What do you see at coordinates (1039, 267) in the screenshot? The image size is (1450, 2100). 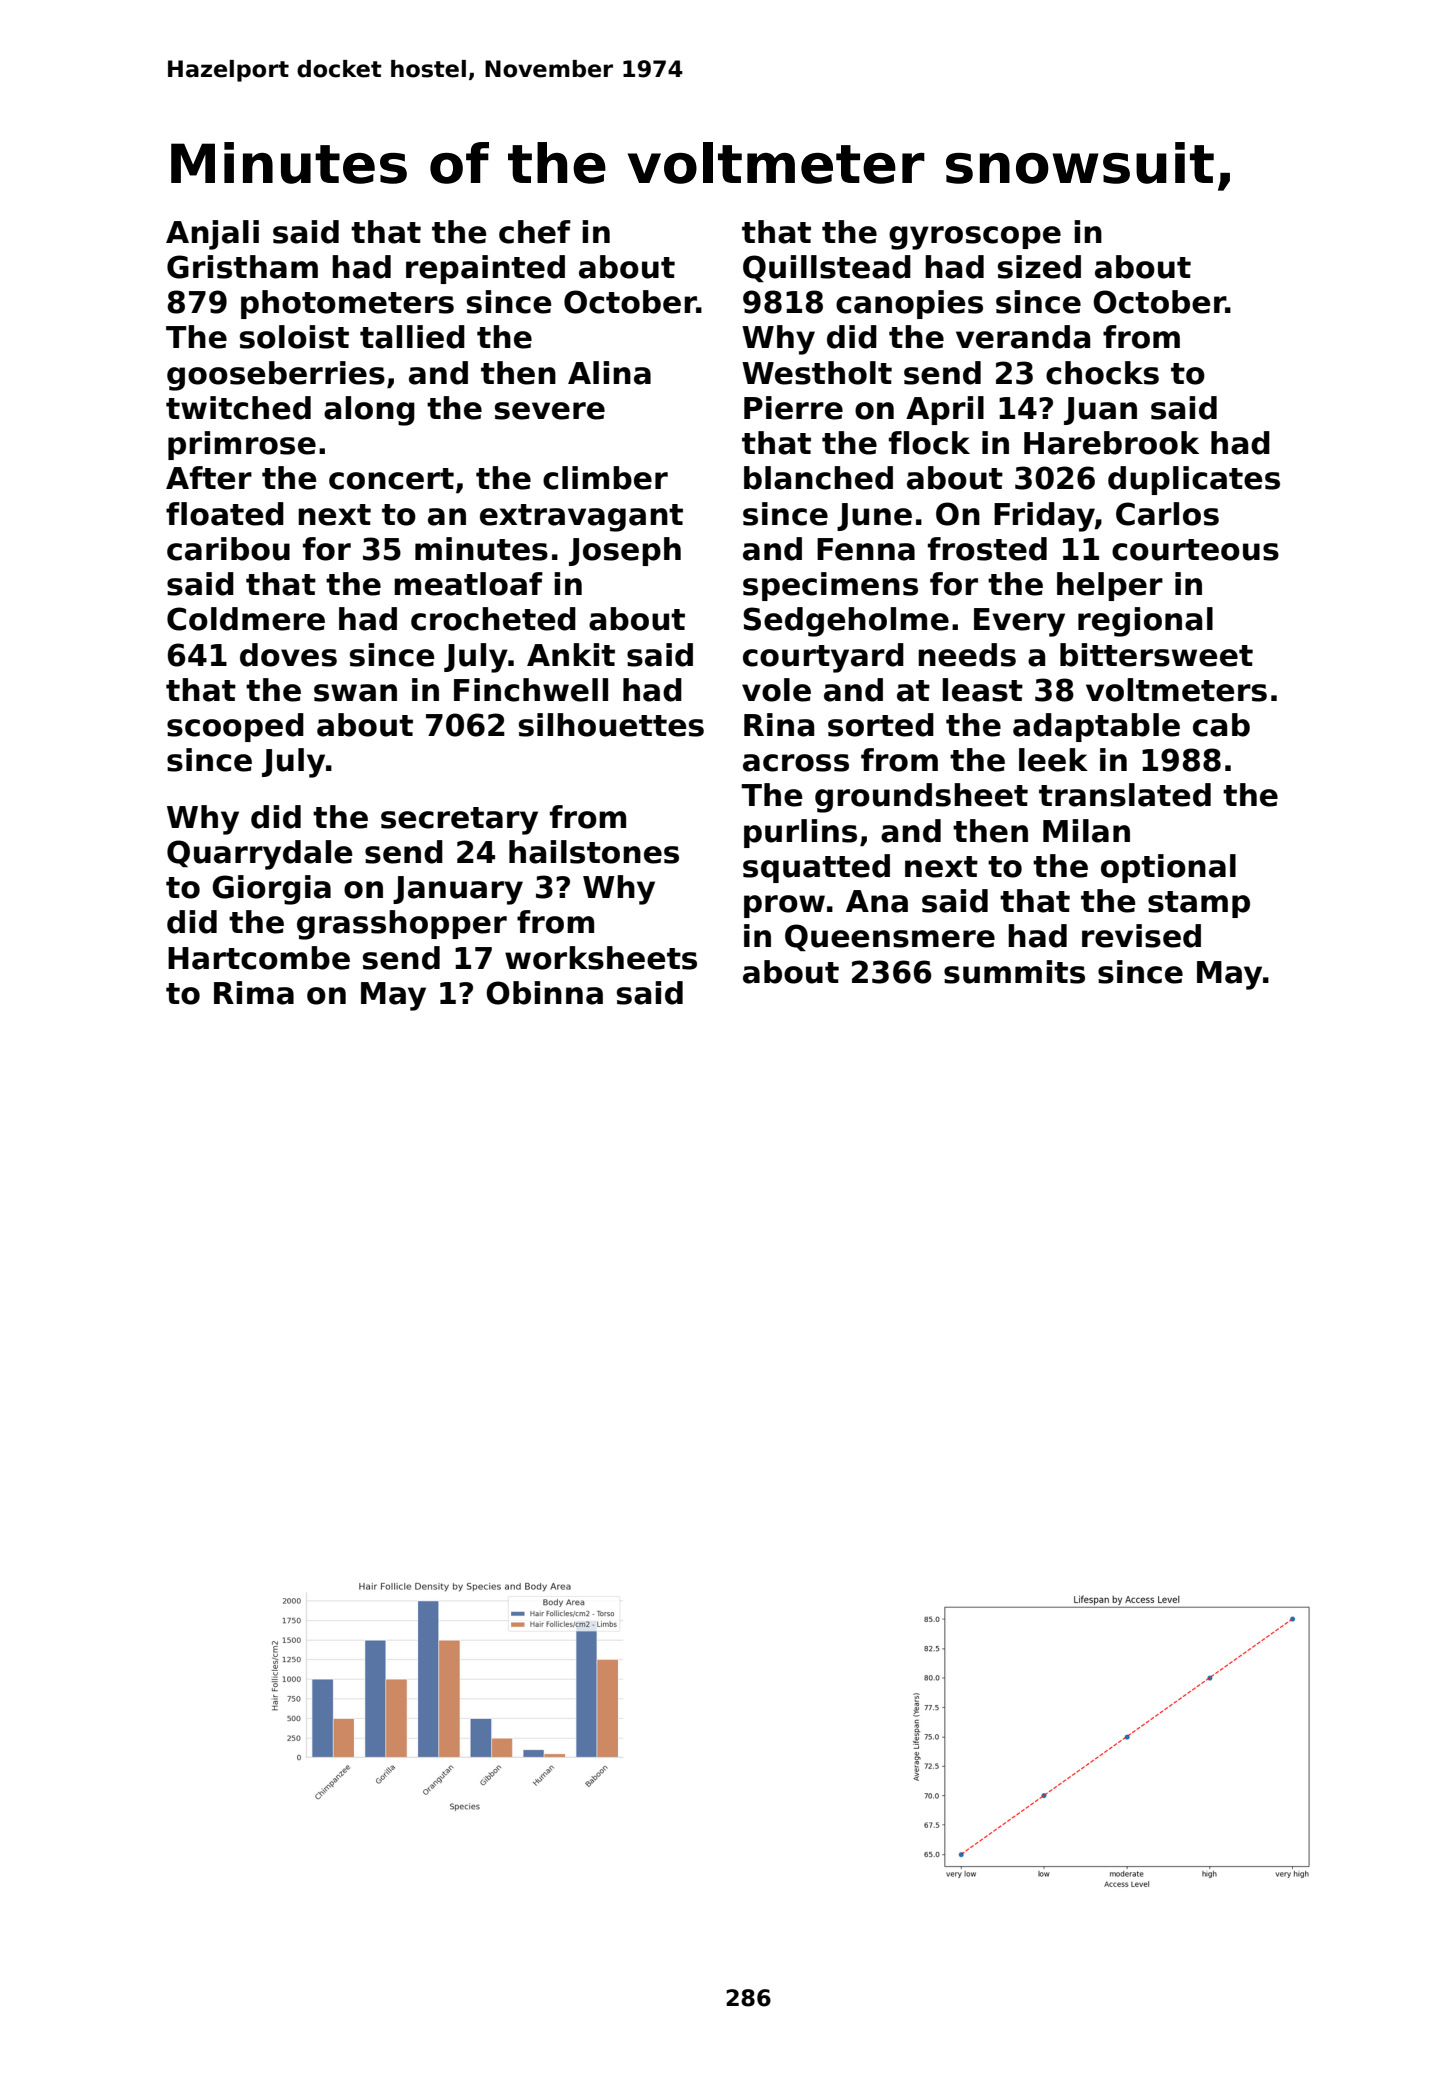 I see `sized` at bounding box center [1039, 267].
